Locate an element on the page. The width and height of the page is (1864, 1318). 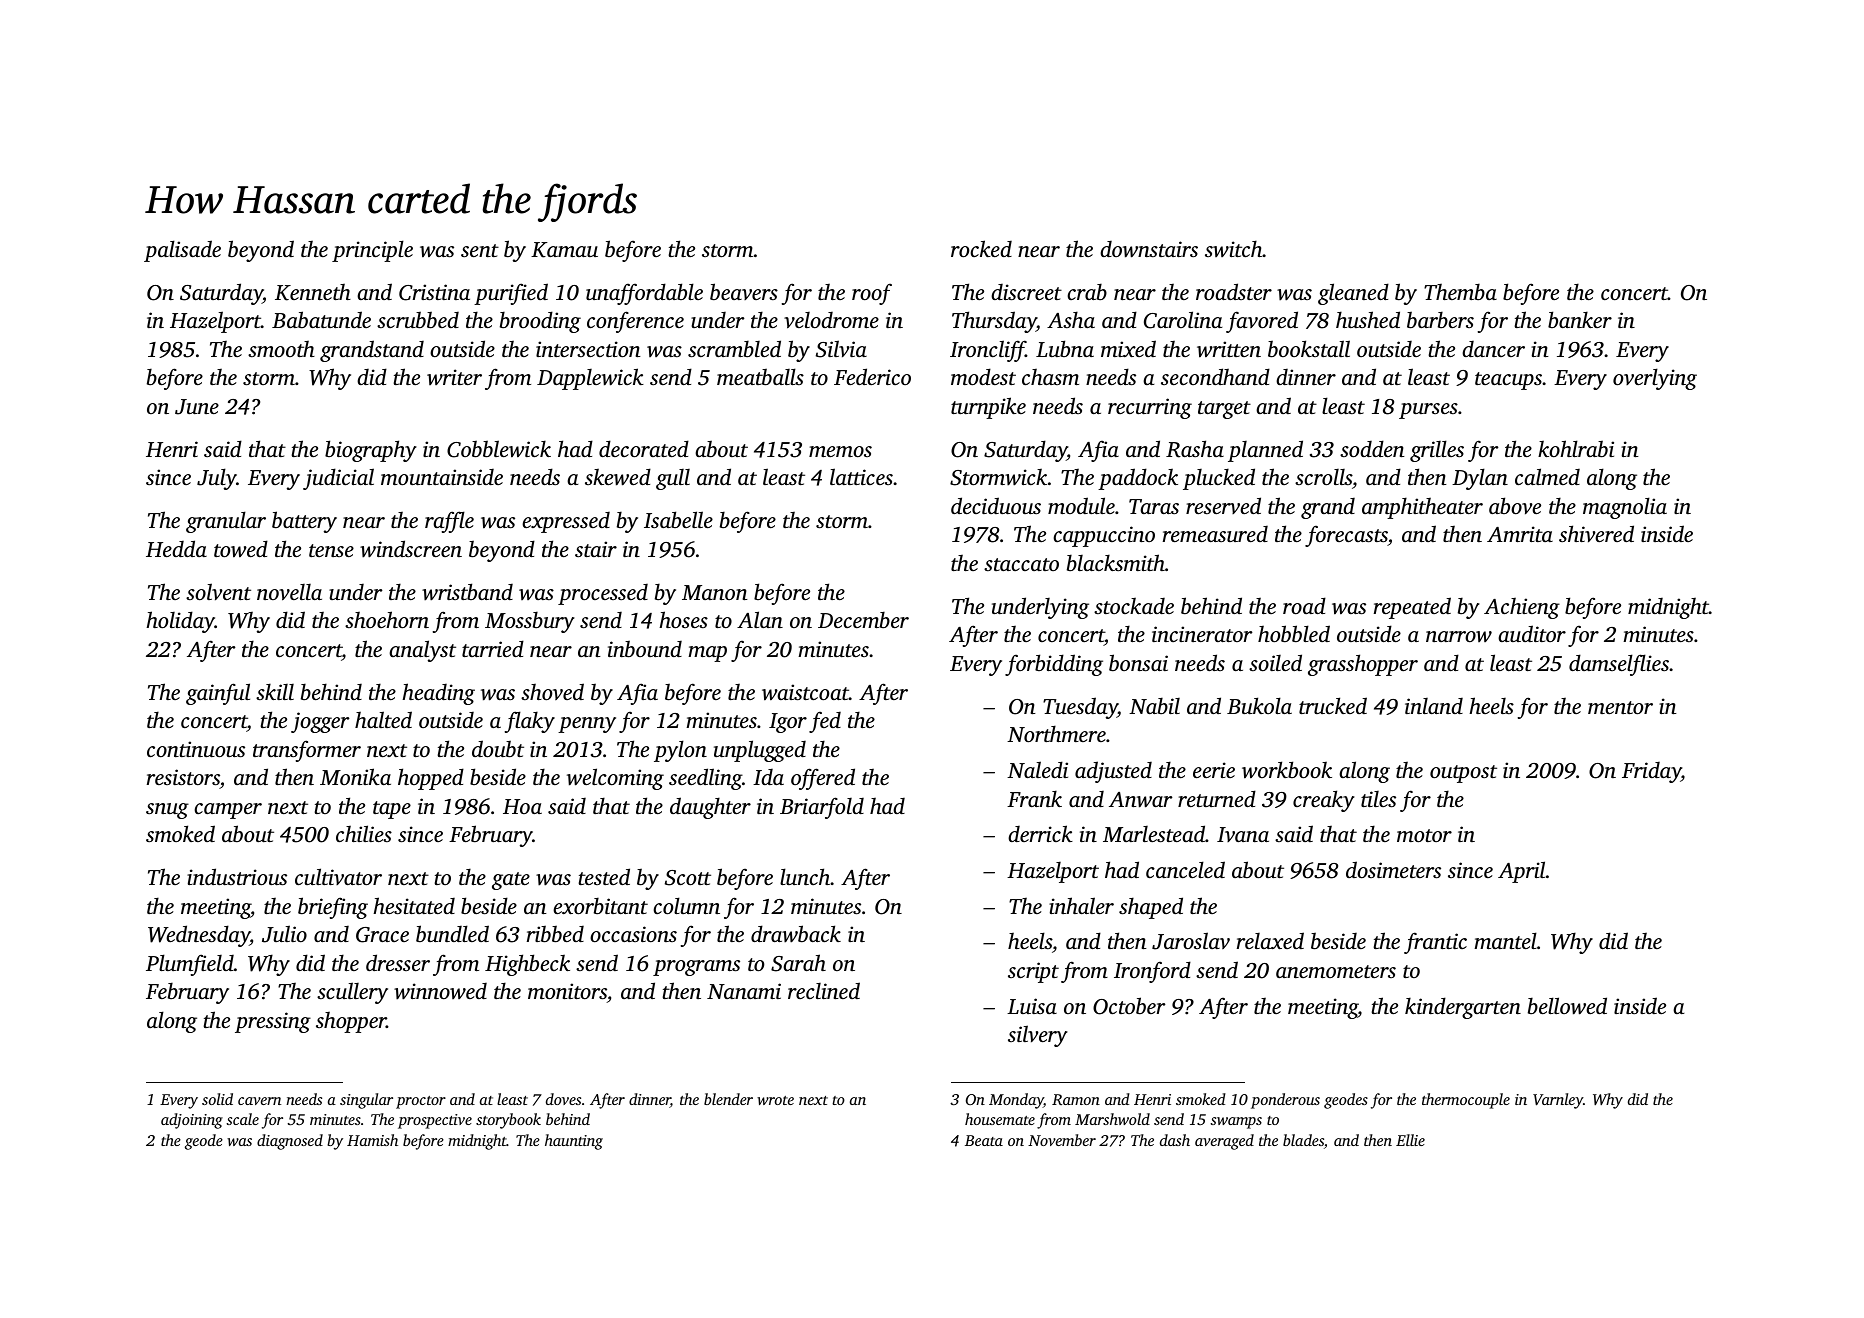
pressing is located at coordinates (273, 1022).
